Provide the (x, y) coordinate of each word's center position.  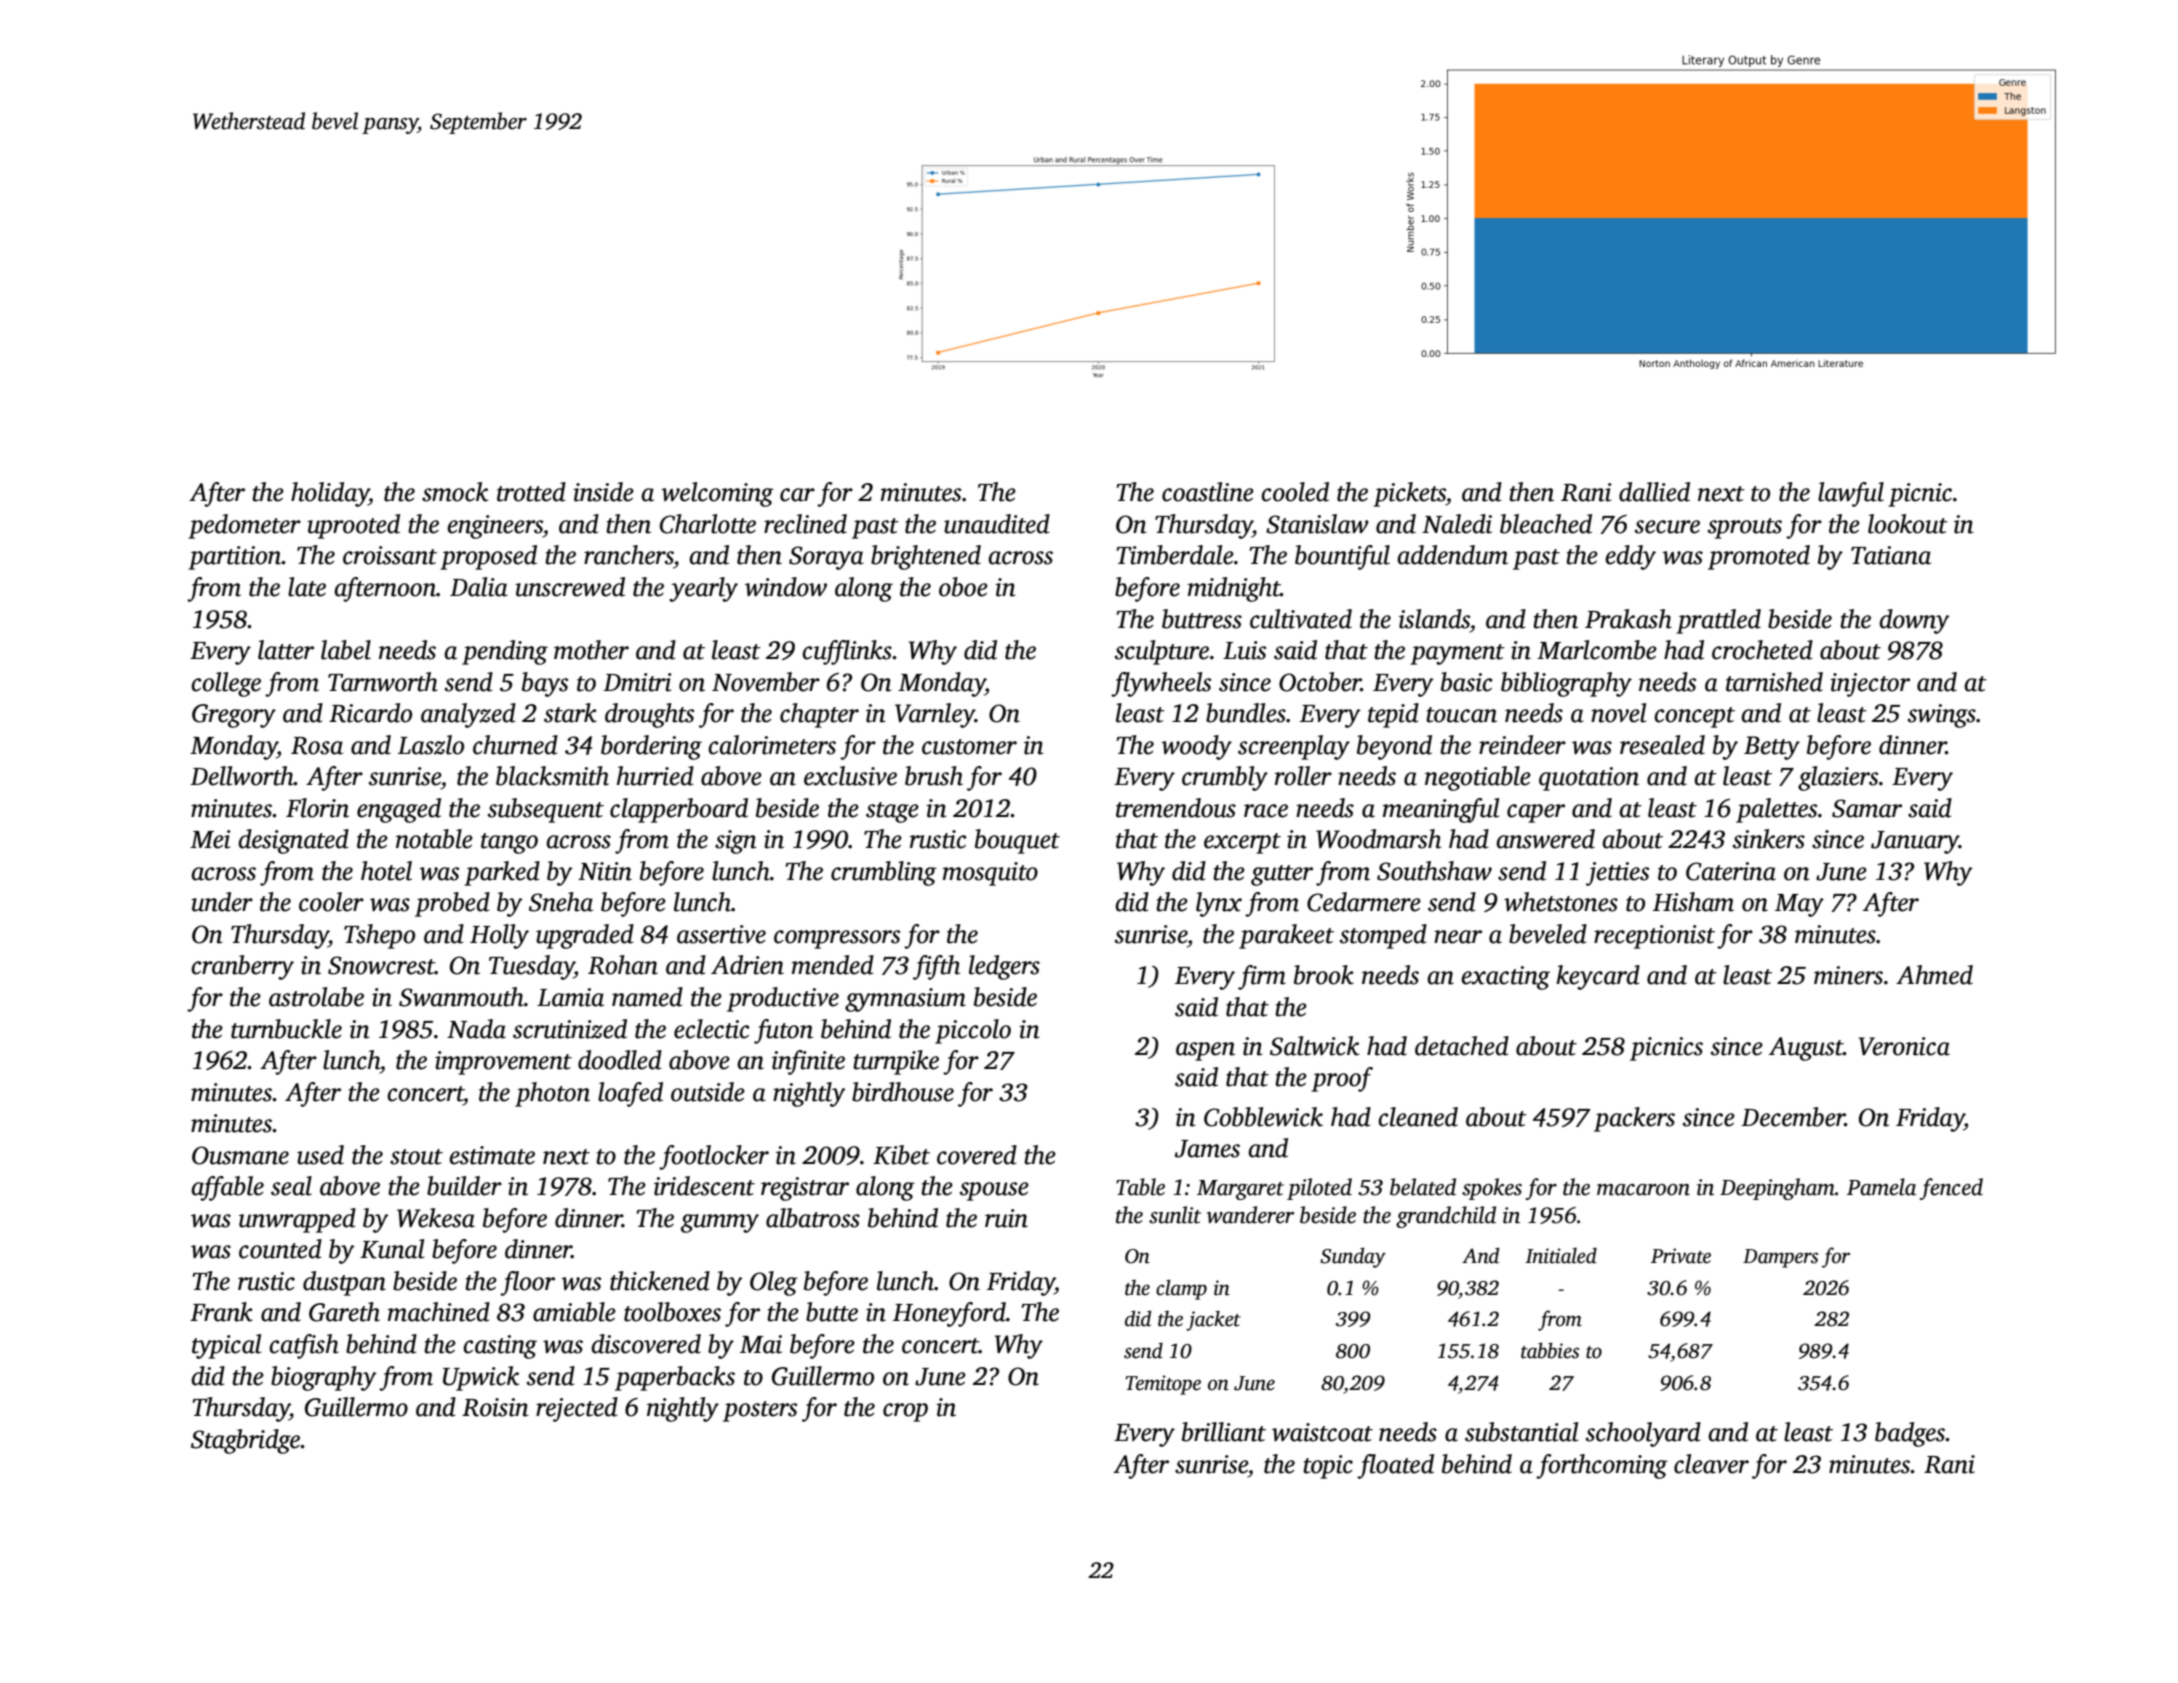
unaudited (997, 524)
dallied (1654, 492)
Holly (499, 936)
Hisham (1693, 902)
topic (1328, 1467)
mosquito (990, 874)
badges (1910, 1434)
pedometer (244, 526)
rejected (577, 1409)
